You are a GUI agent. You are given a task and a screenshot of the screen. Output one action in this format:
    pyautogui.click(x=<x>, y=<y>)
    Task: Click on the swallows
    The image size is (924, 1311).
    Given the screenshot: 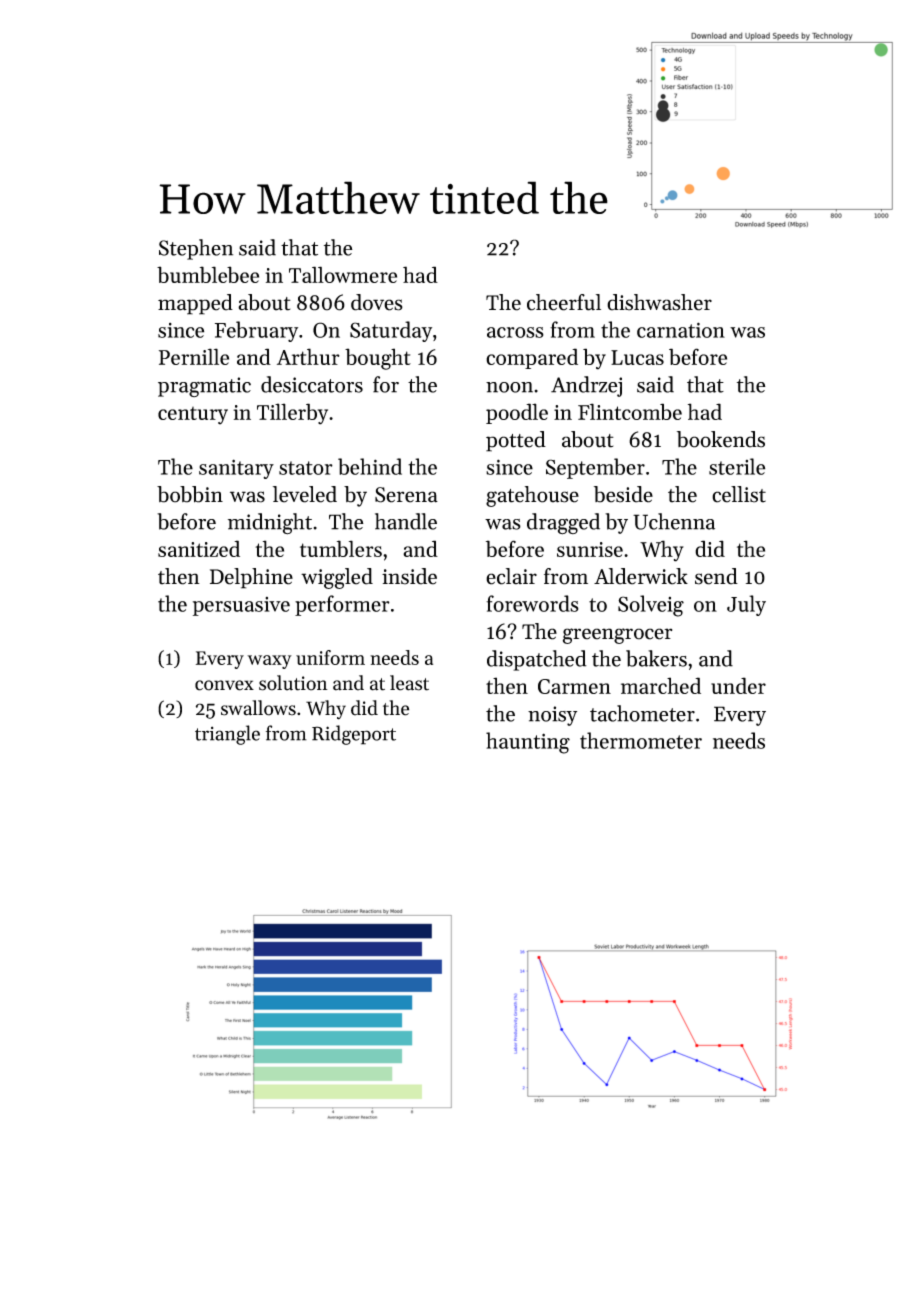 What is the action you would take?
    pyautogui.click(x=258, y=708)
